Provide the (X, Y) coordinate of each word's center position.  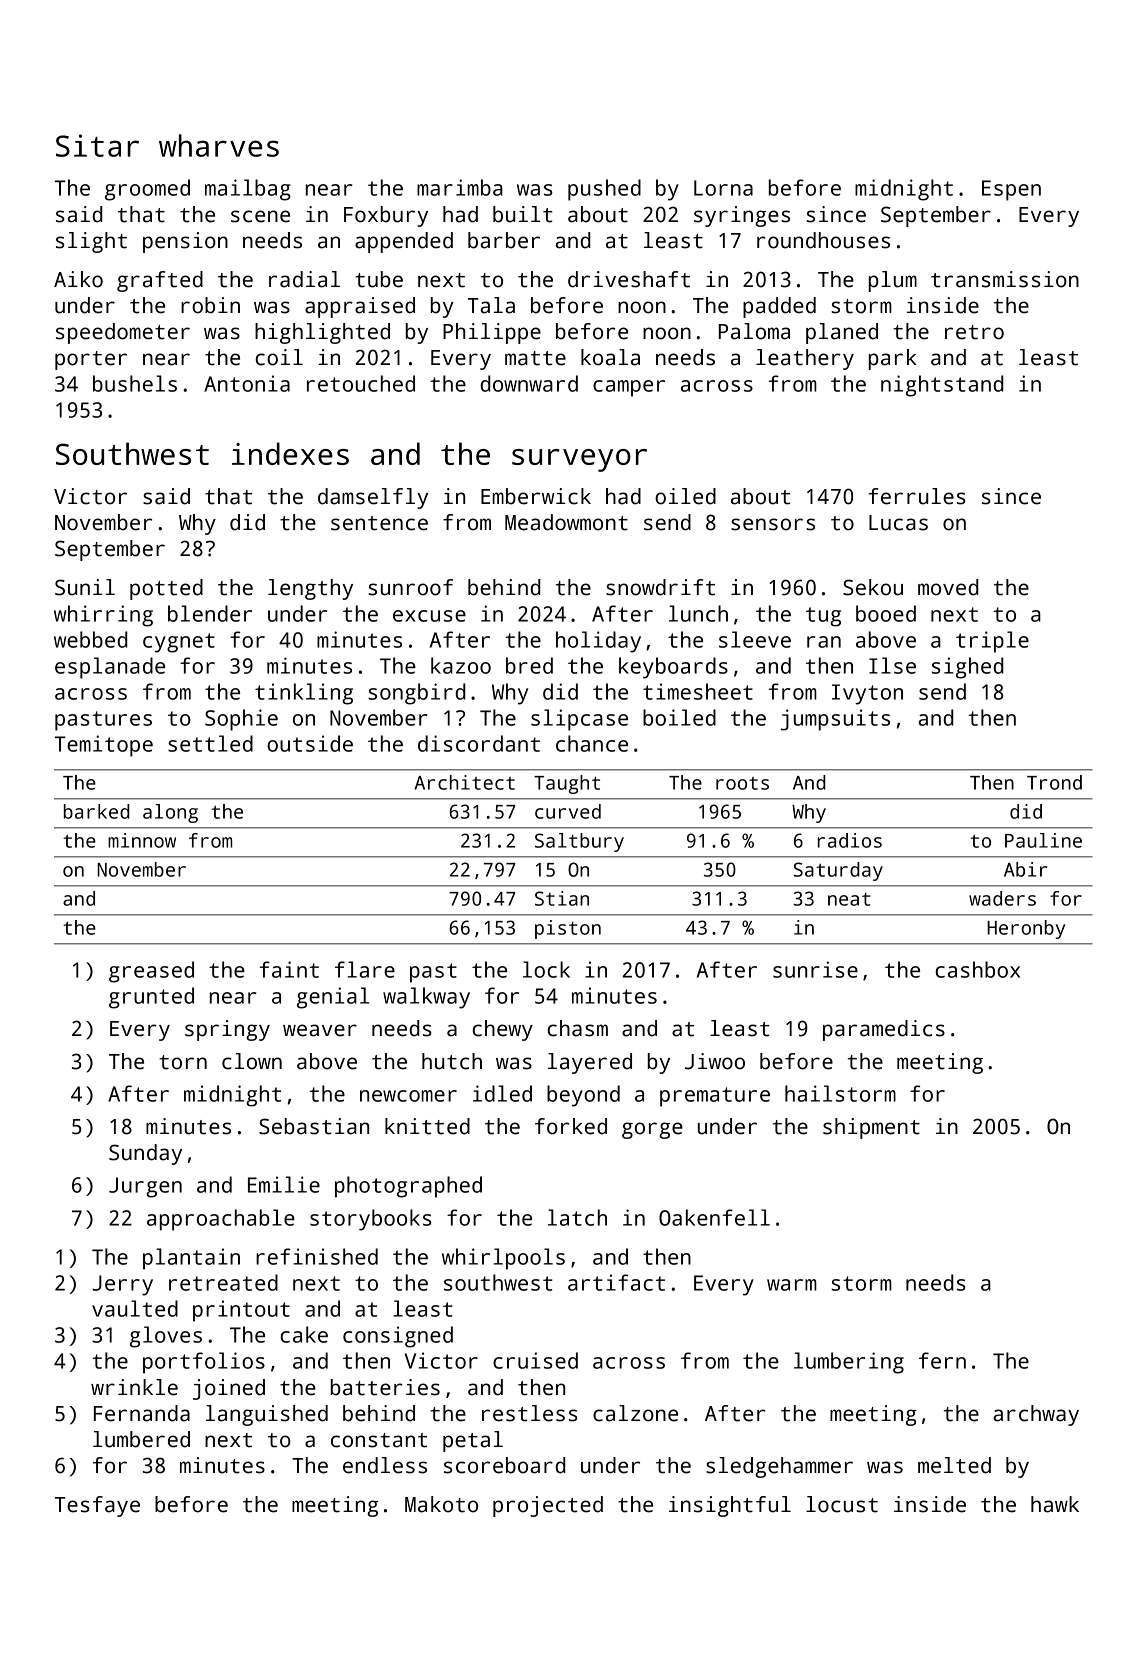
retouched (361, 383)
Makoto (441, 1504)
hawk (1055, 1504)
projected (548, 1506)
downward (529, 383)
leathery (805, 359)
